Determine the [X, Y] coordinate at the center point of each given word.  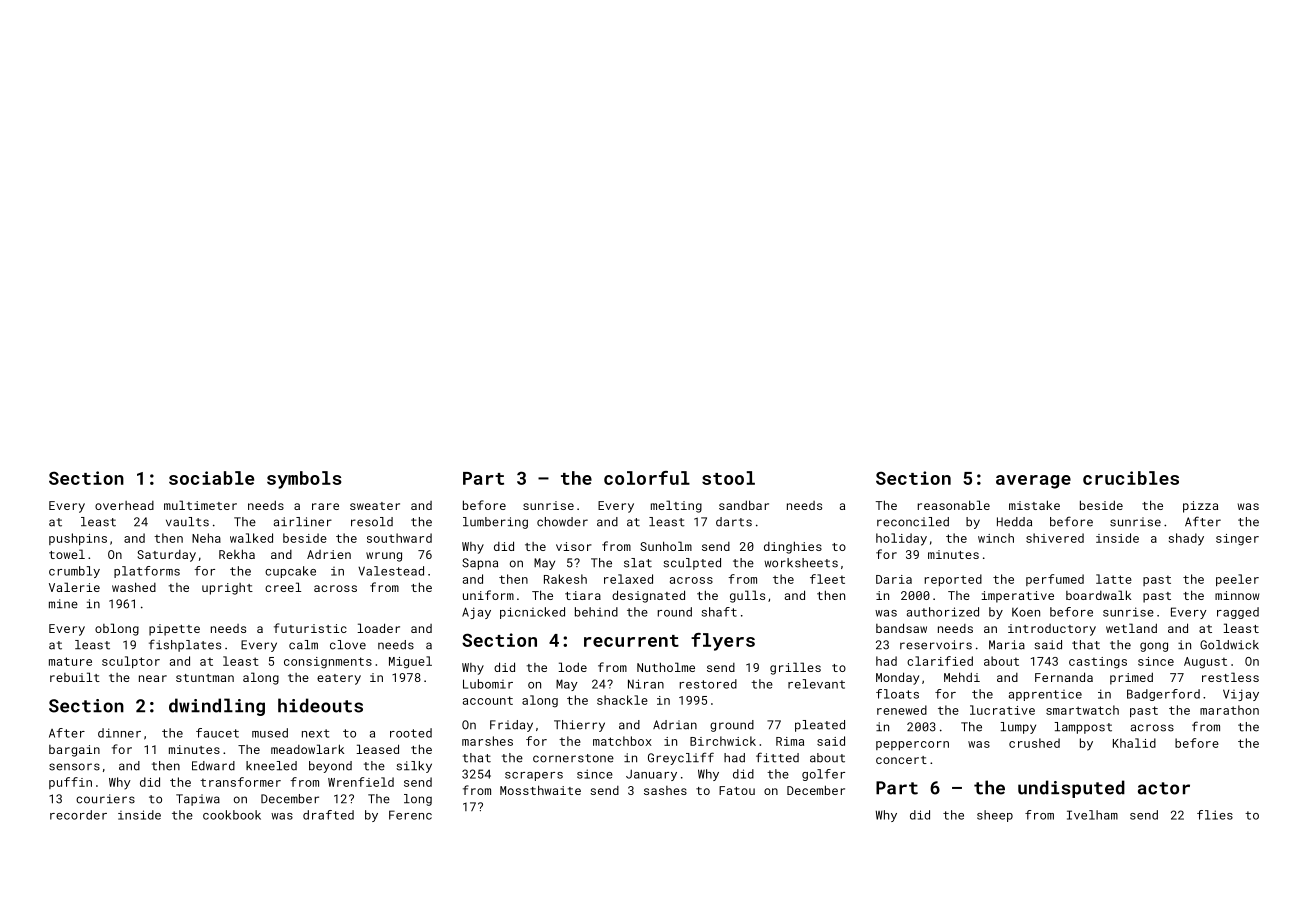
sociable [211, 478]
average [1033, 482]
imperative [1017, 597]
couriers [105, 799]
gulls [747, 596]
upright [227, 589]
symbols [304, 480]
